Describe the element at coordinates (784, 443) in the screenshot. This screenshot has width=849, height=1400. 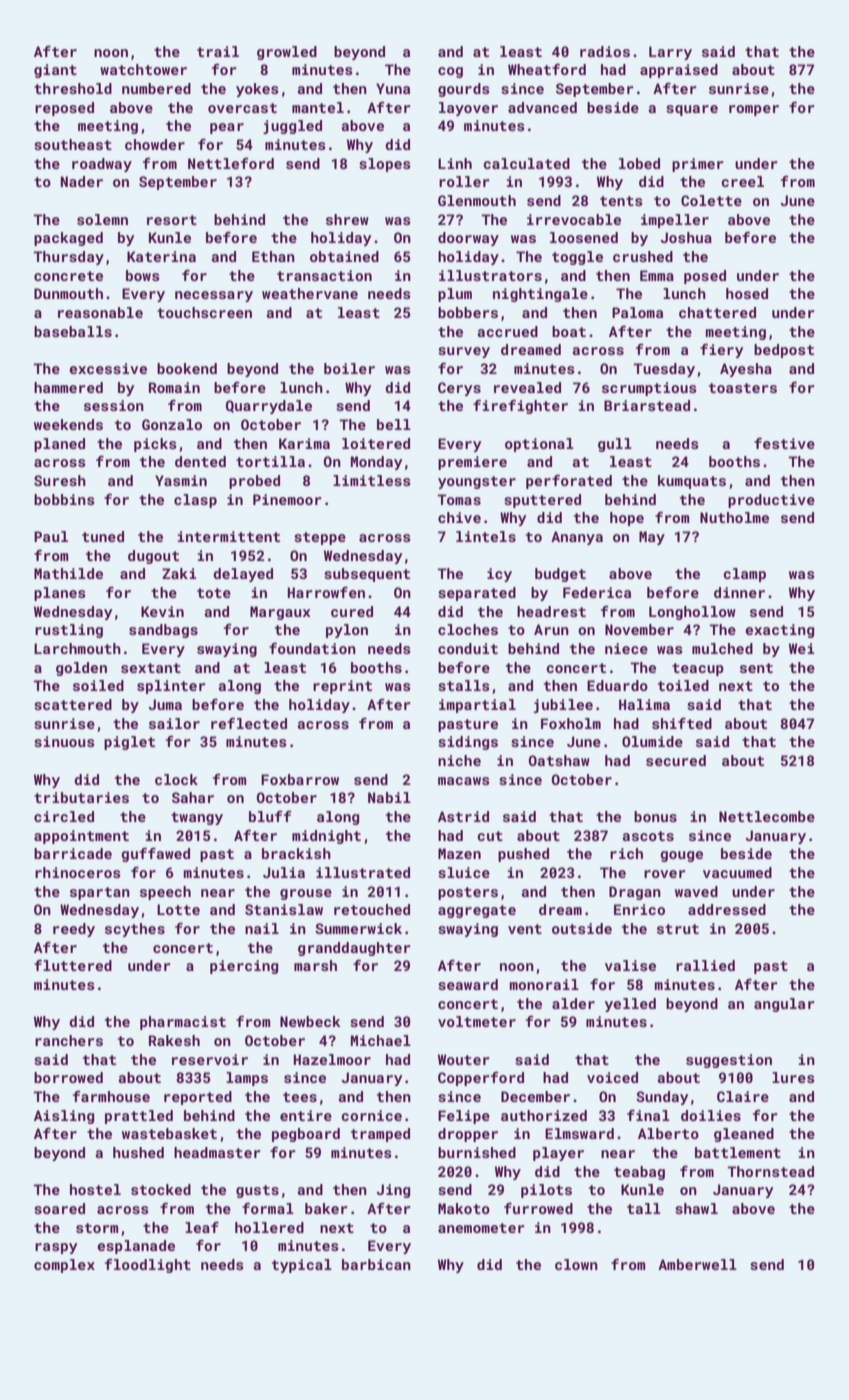
I see `festive` at that location.
